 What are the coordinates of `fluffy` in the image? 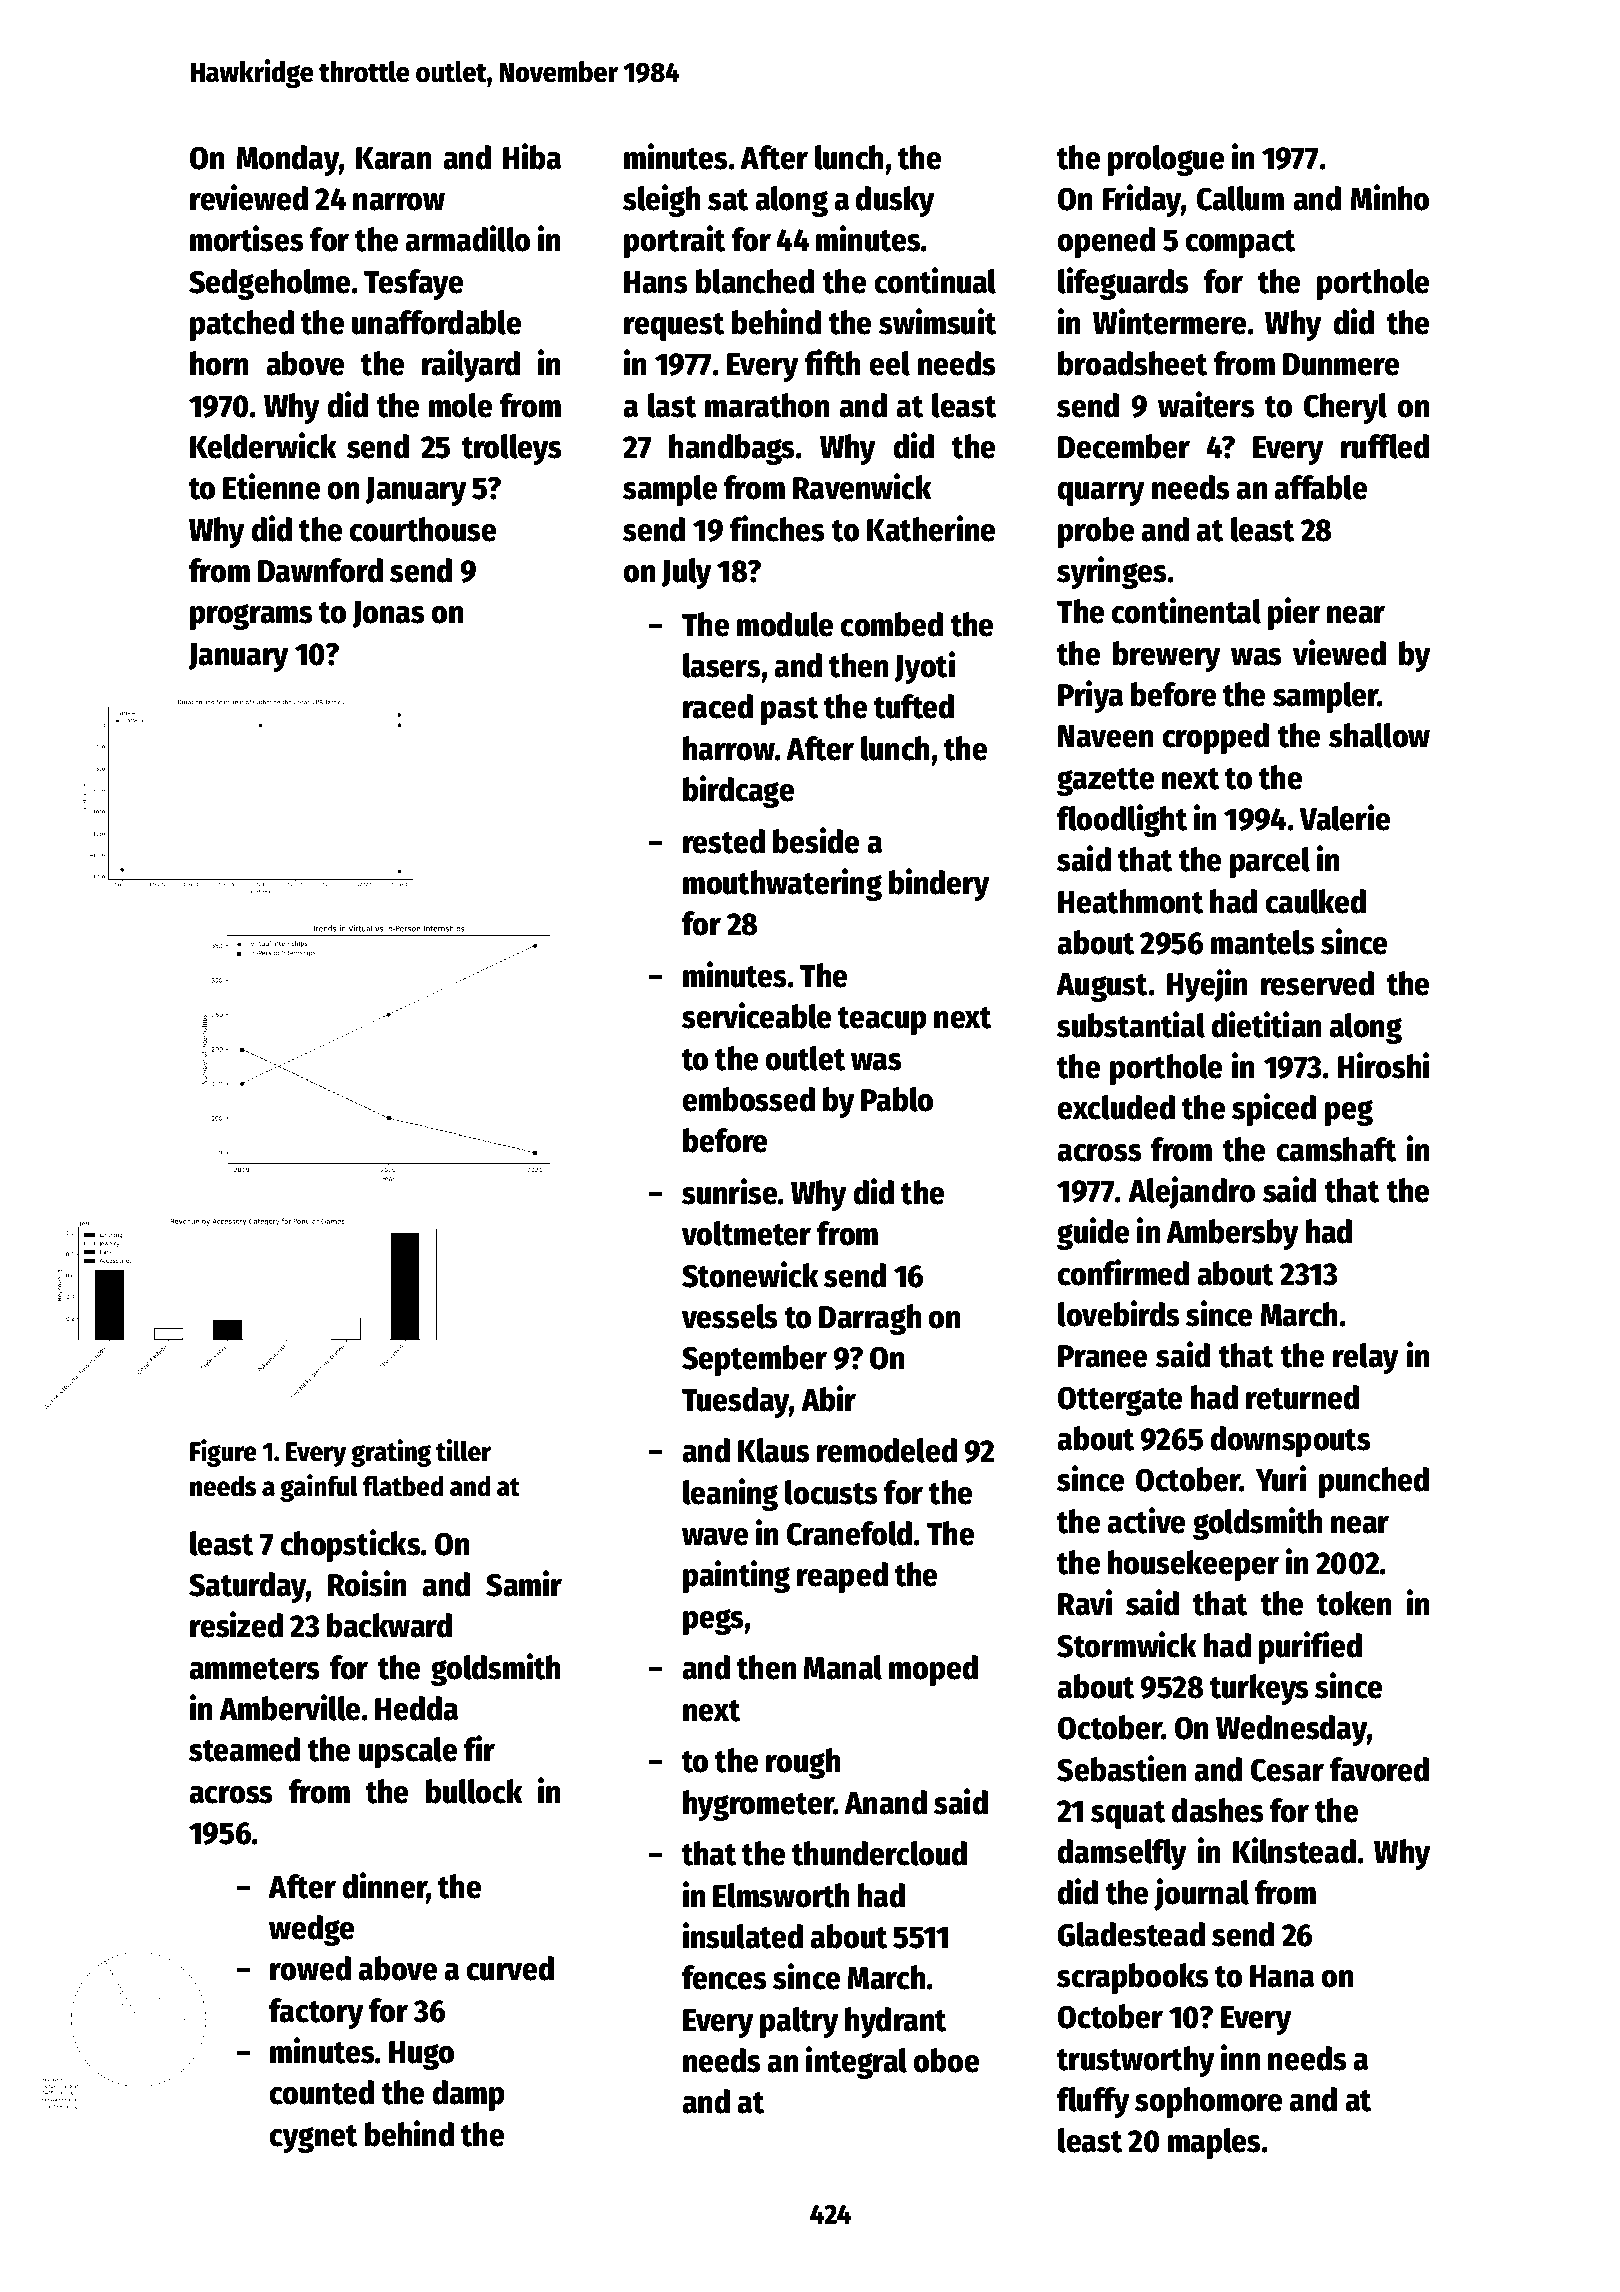 It's located at (1093, 2102).
